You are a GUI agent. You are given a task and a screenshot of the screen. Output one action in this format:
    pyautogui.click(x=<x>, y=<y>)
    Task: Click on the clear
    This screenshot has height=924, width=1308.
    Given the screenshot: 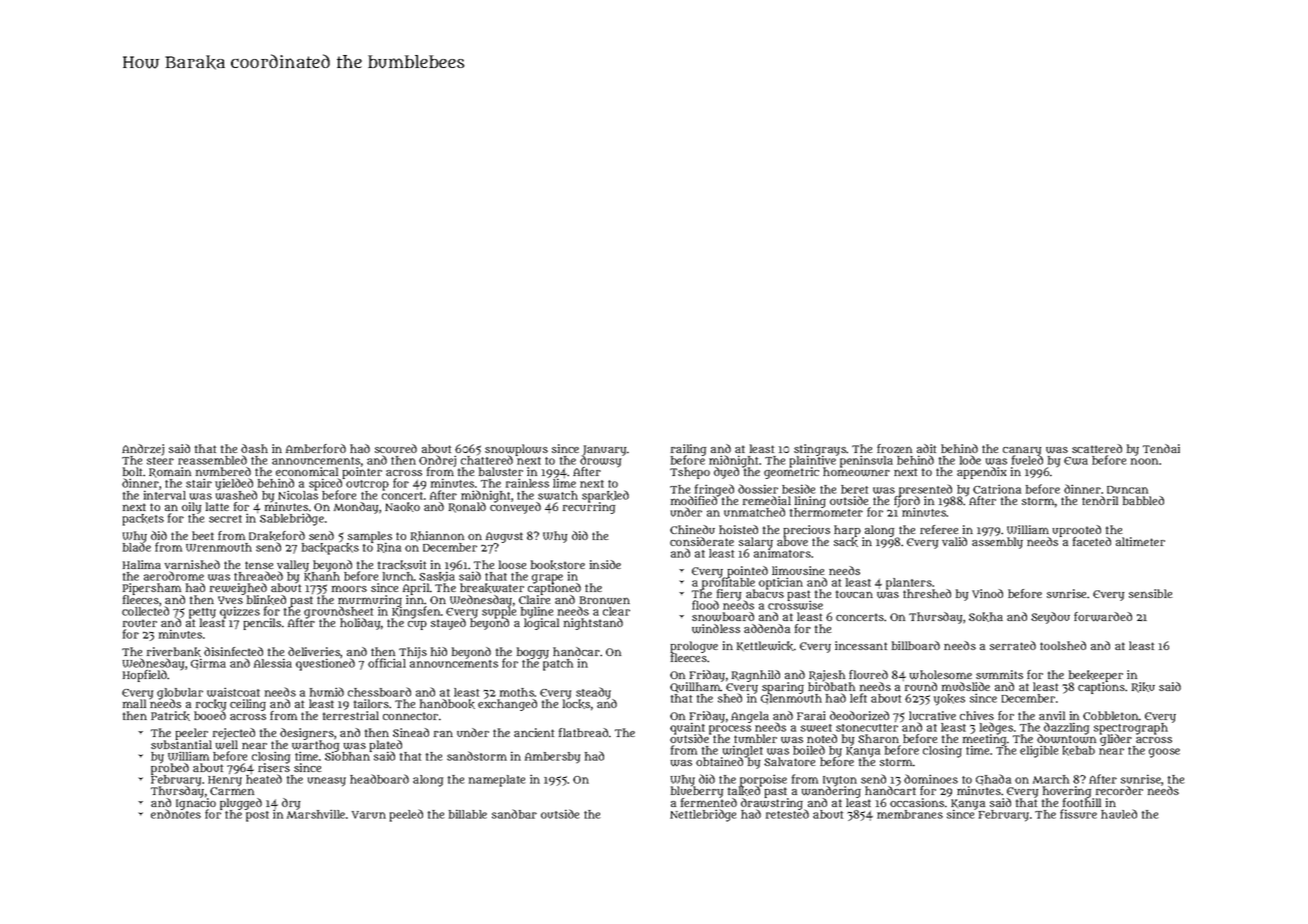 What is the action you would take?
    pyautogui.click(x=616, y=611)
